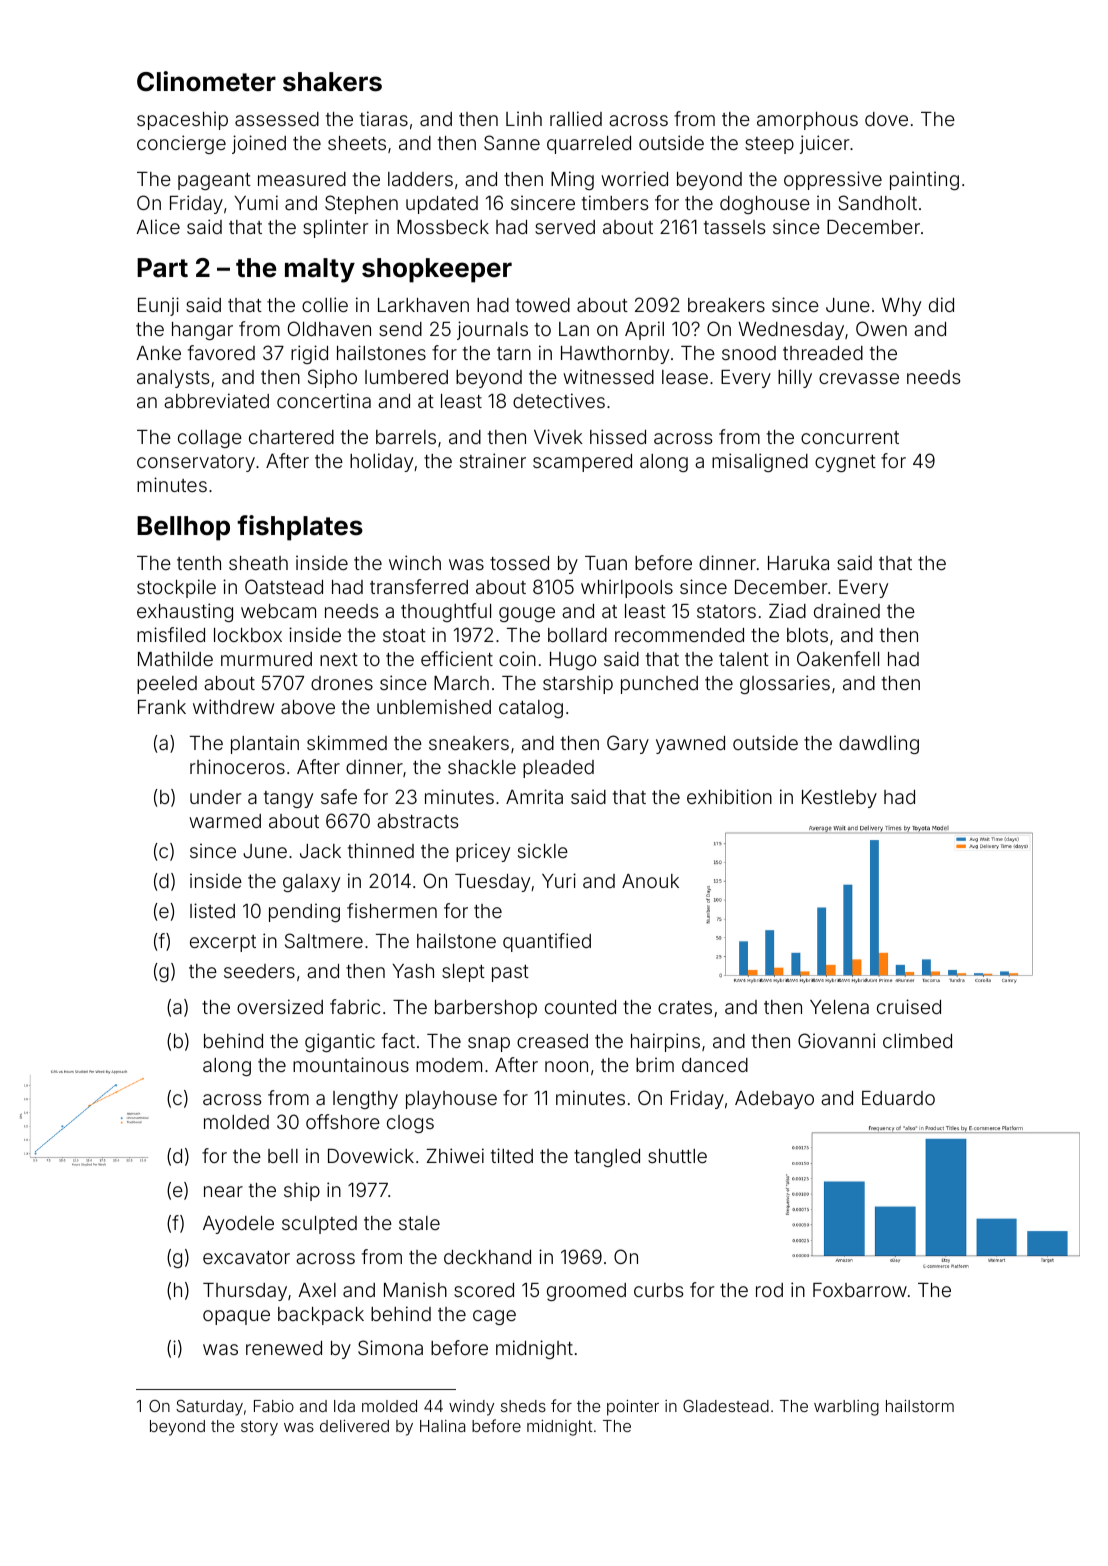  Describe the element at coordinates (860, 1290) in the screenshot. I see `Foxbarrow` at that location.
